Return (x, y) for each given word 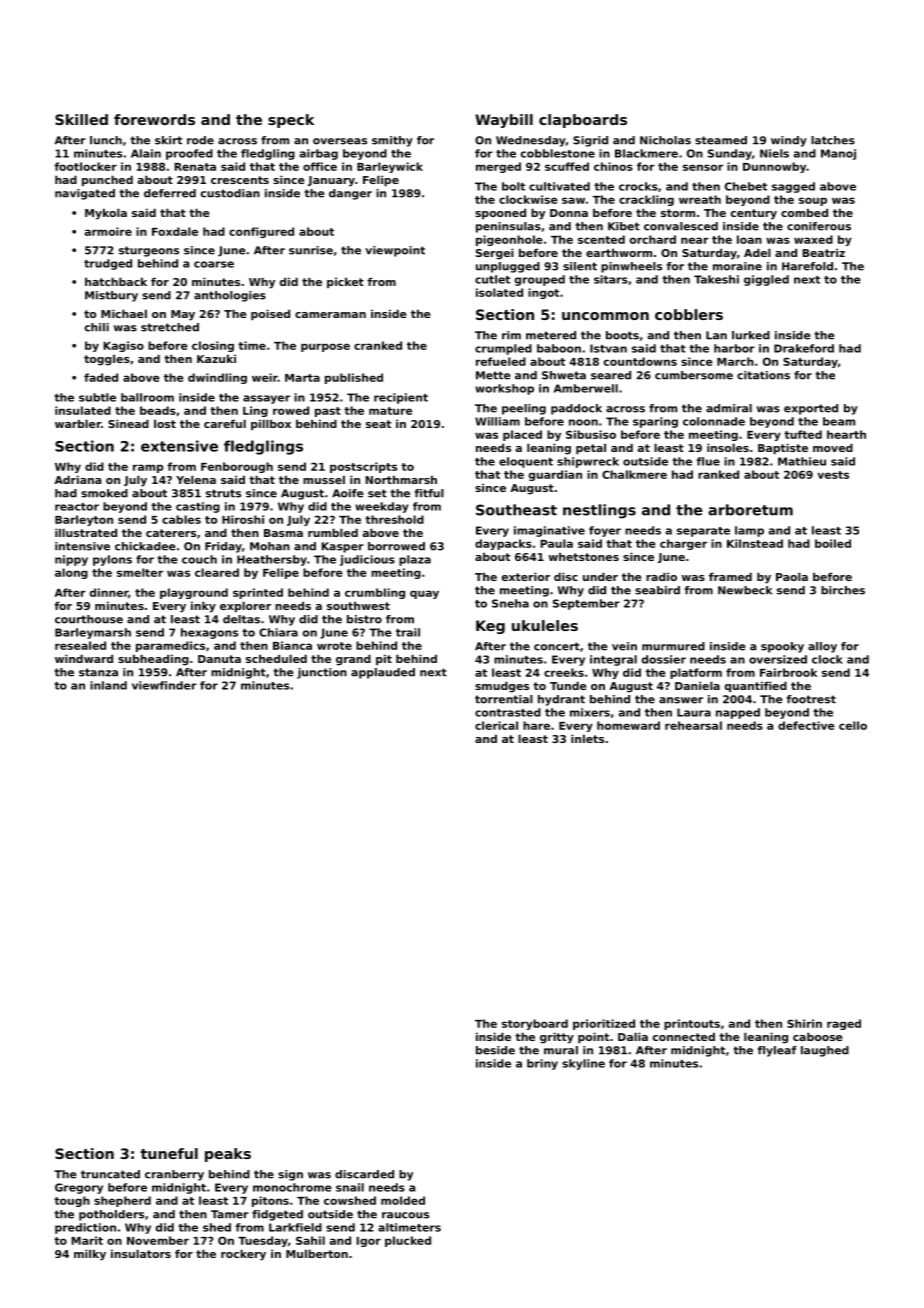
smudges (502, 687)
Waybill (504, 121)
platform (696, 673)
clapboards (583, 121)
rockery (243, 1255)
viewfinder (164, 685)
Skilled (81, 119)
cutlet (492, 279)
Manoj (838, 154)
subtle (97, 397)
